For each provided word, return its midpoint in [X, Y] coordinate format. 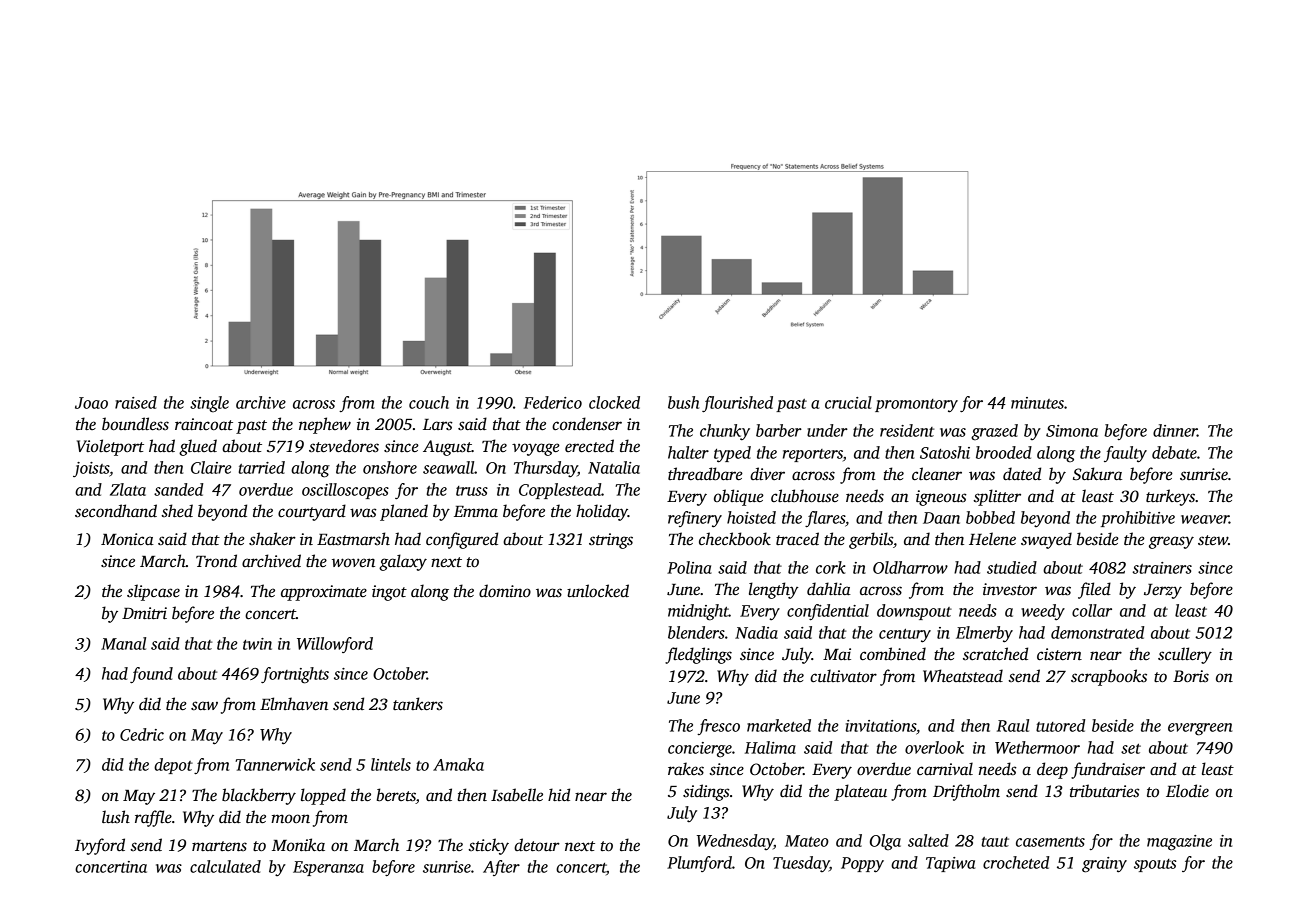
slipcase [153, 592]
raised [136, 402]
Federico [553, 402]
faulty [1125, 454]
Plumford [699, 864]
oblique [739, 497]
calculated [225, 866]
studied [1012, 567]
